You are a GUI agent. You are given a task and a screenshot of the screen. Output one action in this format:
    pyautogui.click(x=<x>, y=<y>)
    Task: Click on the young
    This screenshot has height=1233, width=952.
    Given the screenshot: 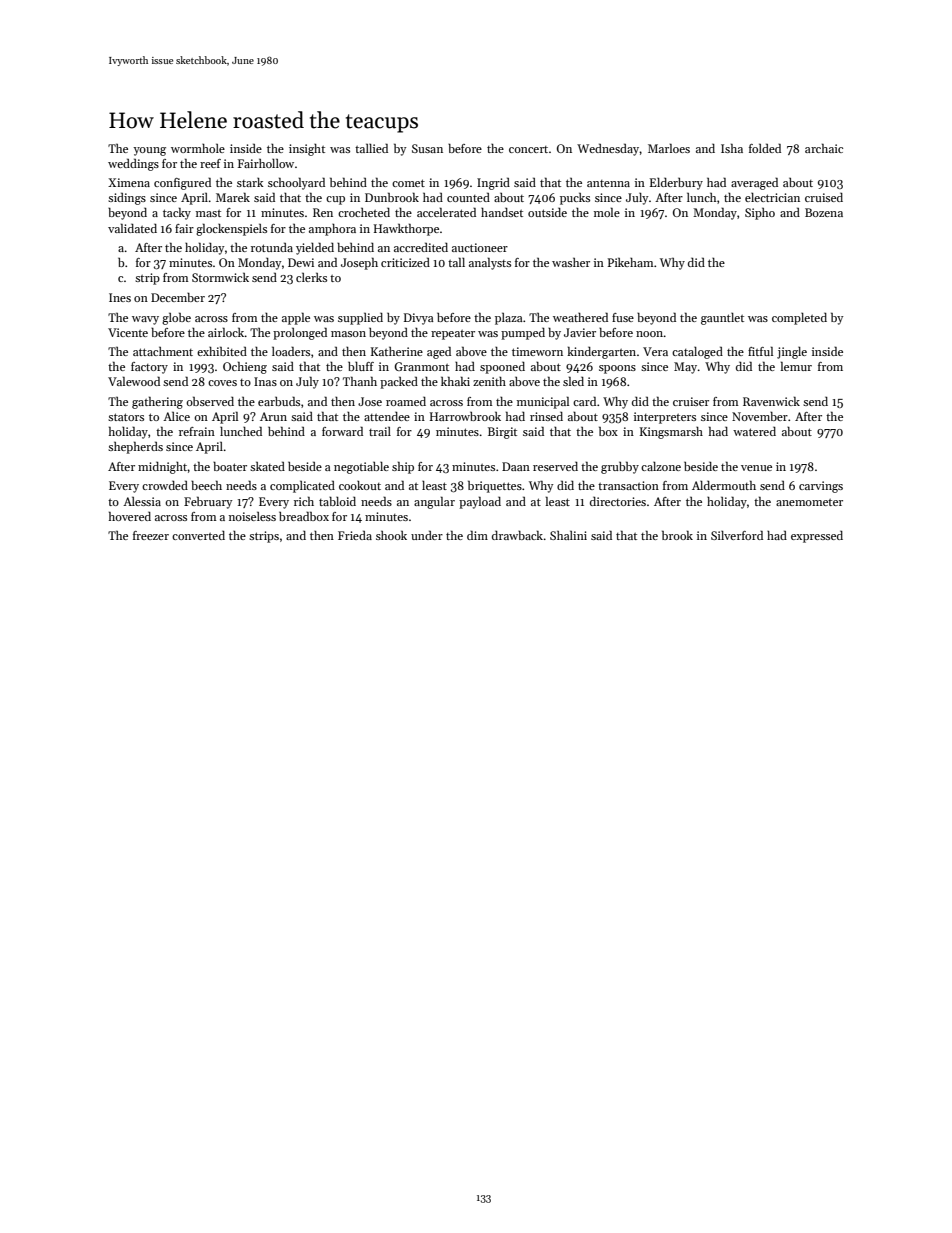 What is the action you would take?
    pyautogui.click(x=149, y=151)
